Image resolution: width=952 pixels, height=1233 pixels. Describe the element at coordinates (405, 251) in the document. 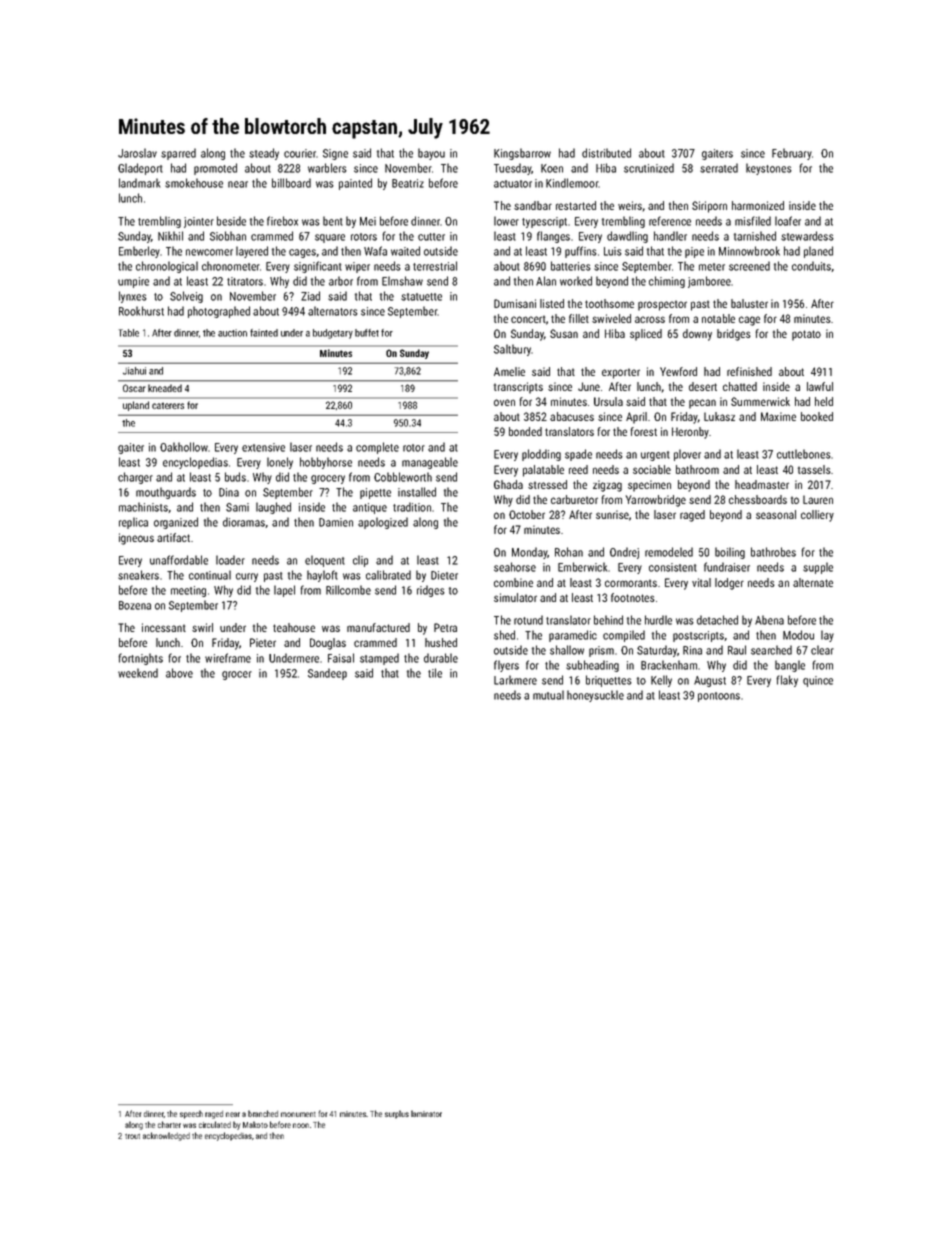

I see `waited` at that location.
